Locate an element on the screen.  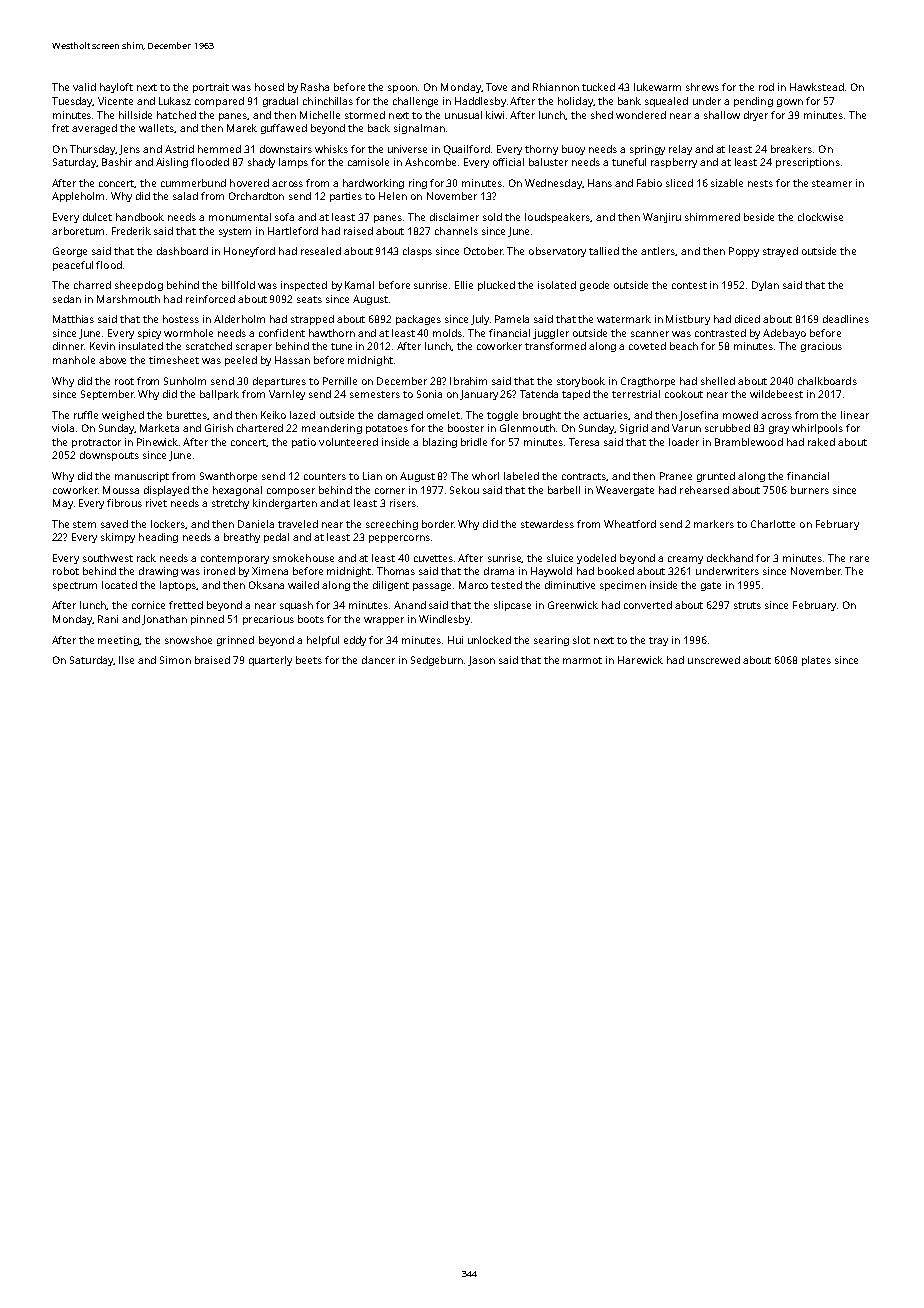
breakers is located at coordinates (791, 149).
